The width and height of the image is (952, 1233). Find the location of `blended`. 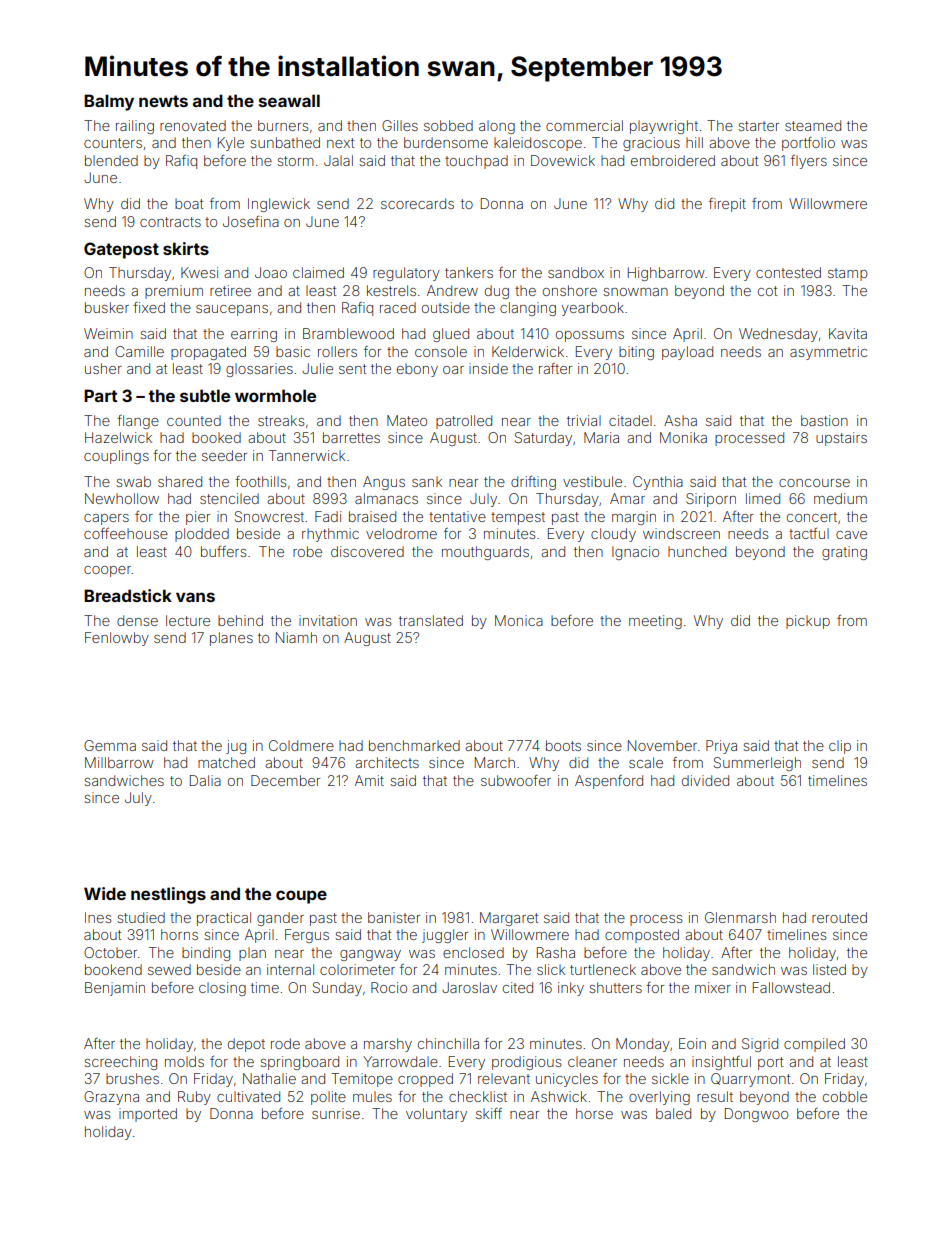

blended is located at coordinates (111, 160).
